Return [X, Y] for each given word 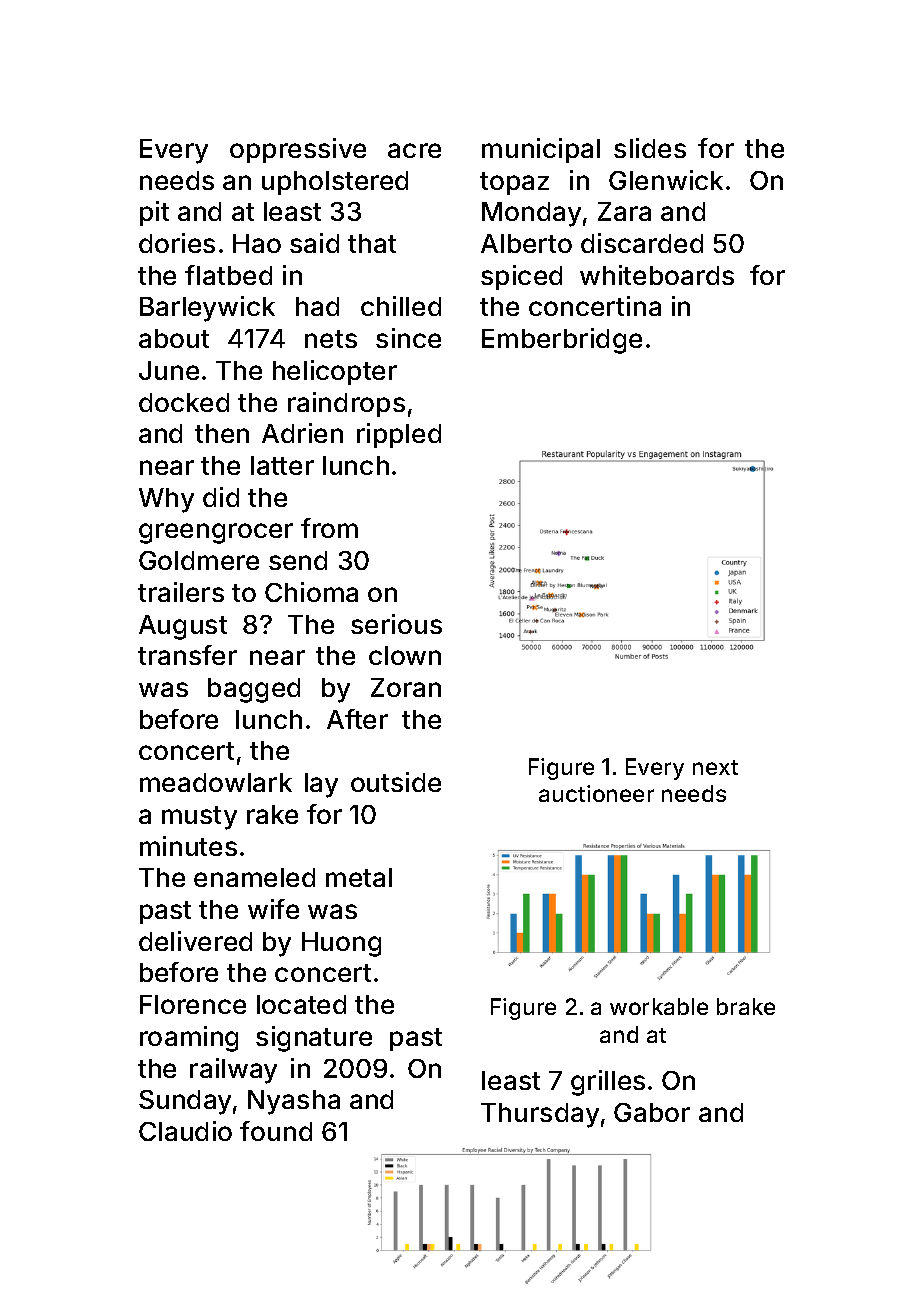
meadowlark [216, 782]
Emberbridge [562, 341]
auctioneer [596, 793]
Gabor [652, 1112]
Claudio [185, 1131]
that [372, 243]
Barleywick [207, 309]
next [715, 767]
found [276, 1131]
